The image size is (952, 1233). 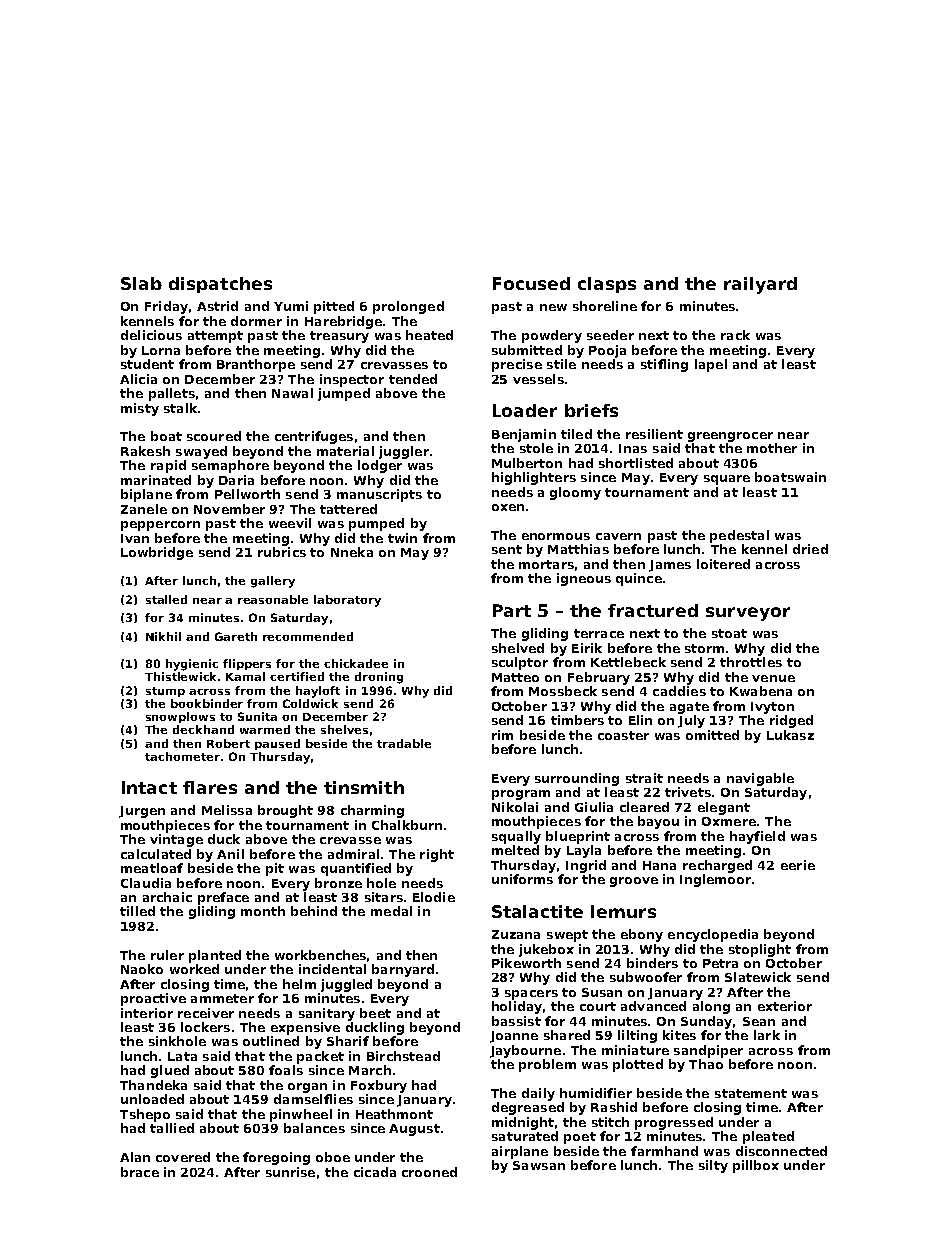 What do you see at coordinates (352, 380) in the image?
I see `inspector` at bounding box center [352, 380].
